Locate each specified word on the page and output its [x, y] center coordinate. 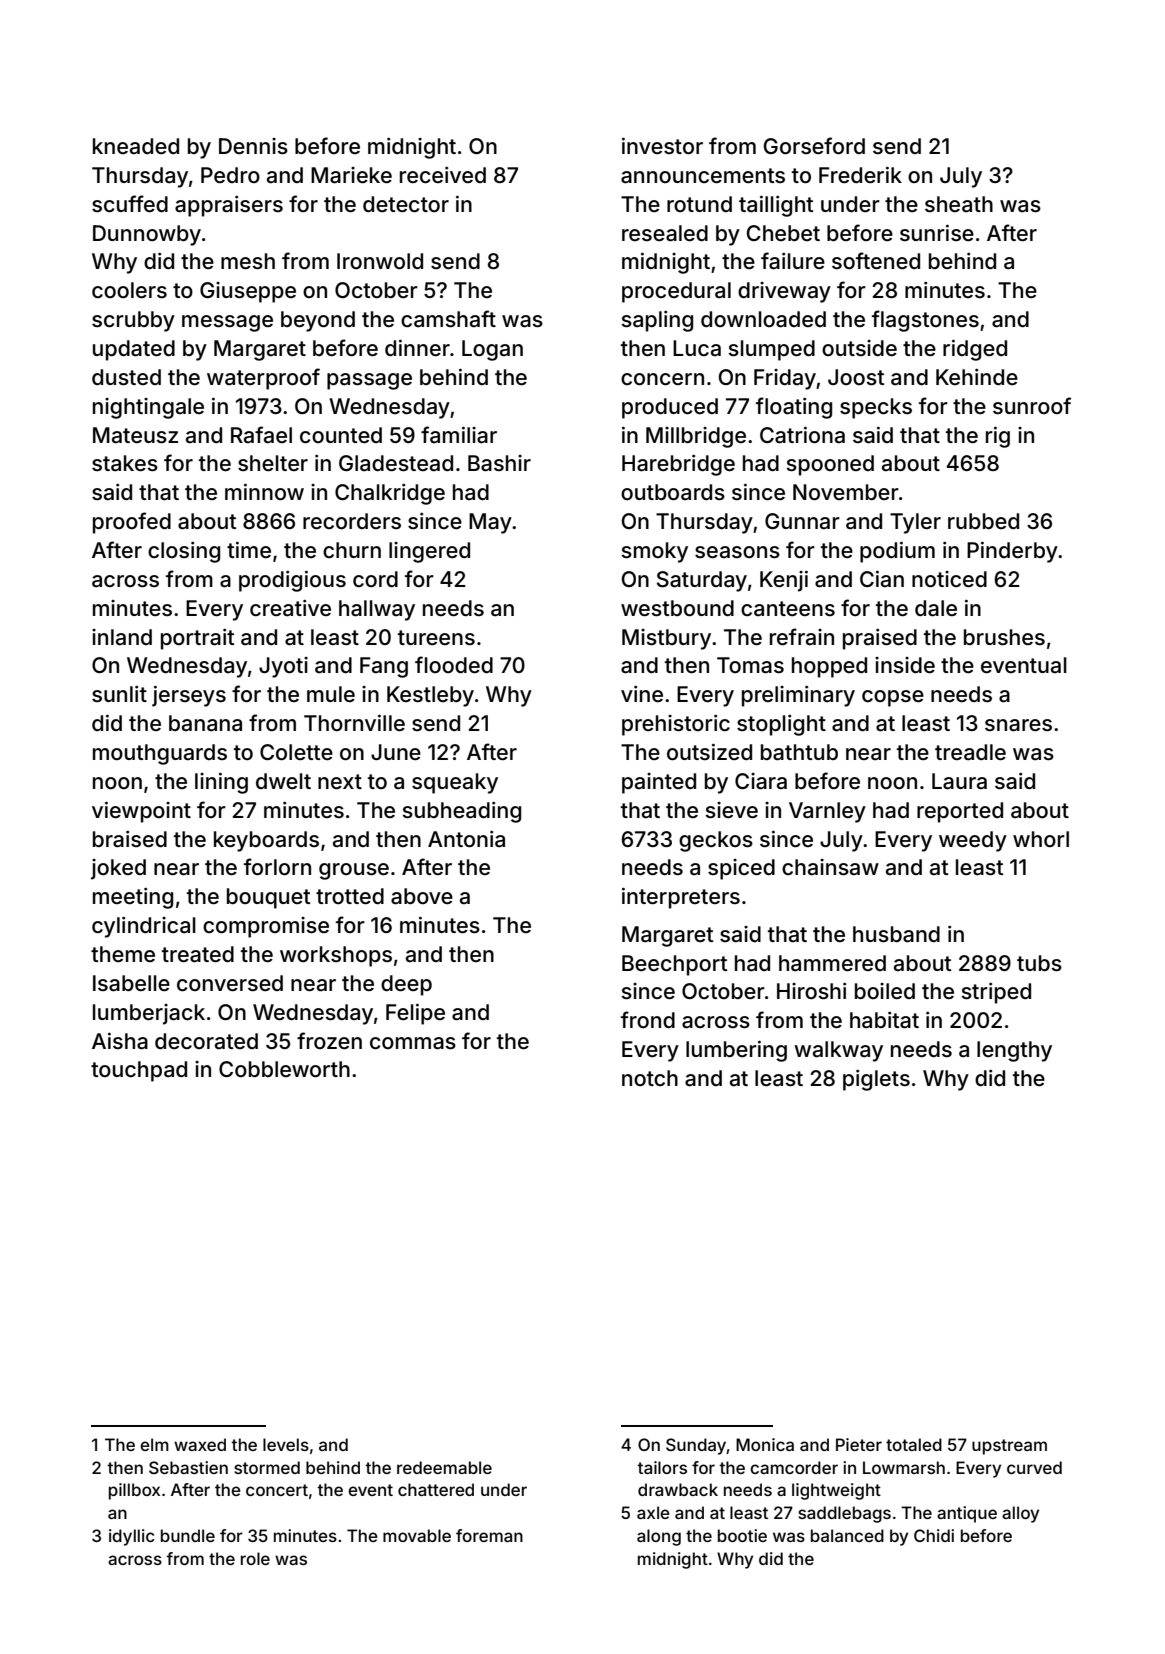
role [255, 1558]
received [443, 175]
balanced [847, 1535]
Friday [785, 379]
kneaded [136, 146]
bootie [742, 1535]
